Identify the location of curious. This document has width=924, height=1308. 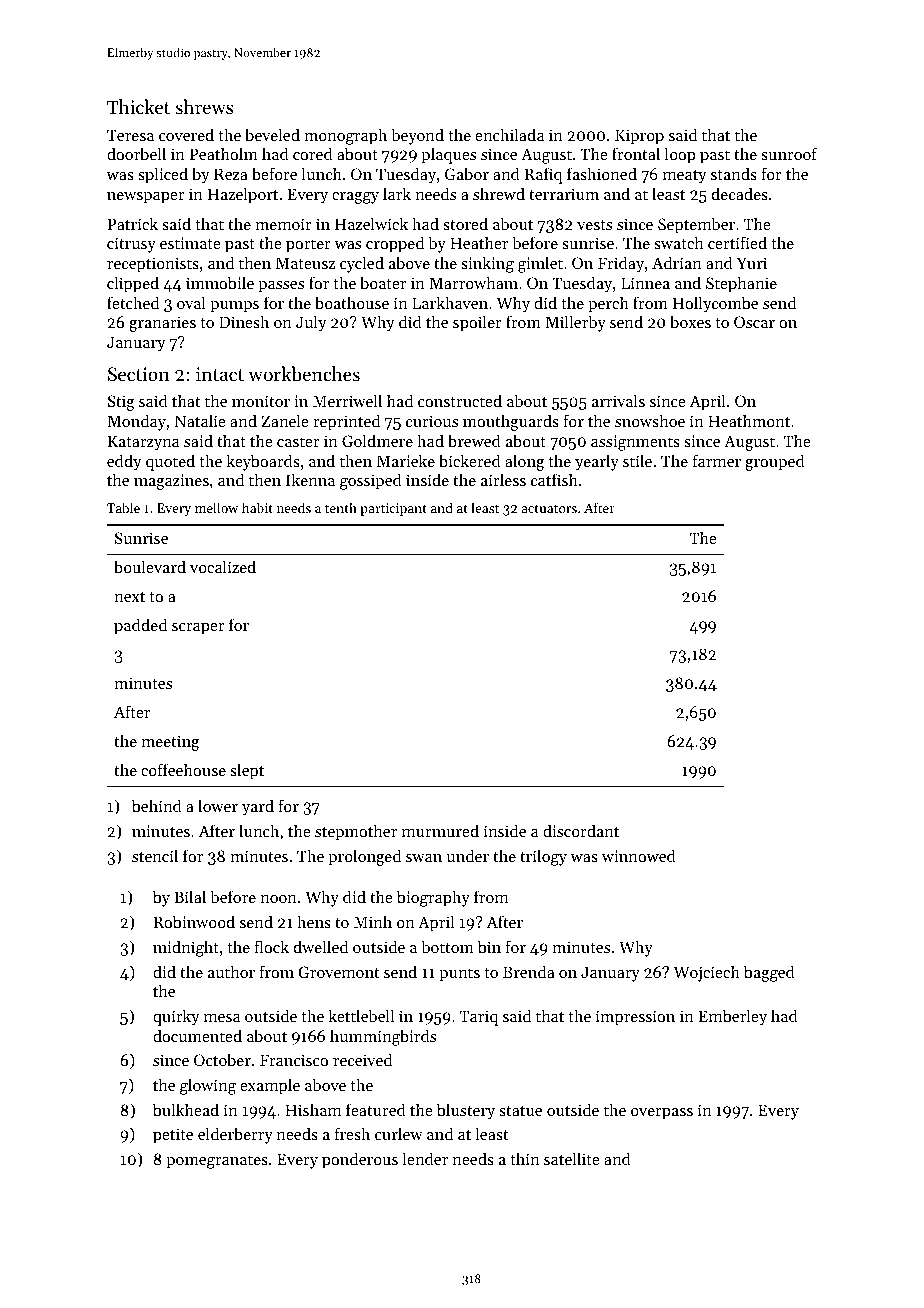
(432, 421).
